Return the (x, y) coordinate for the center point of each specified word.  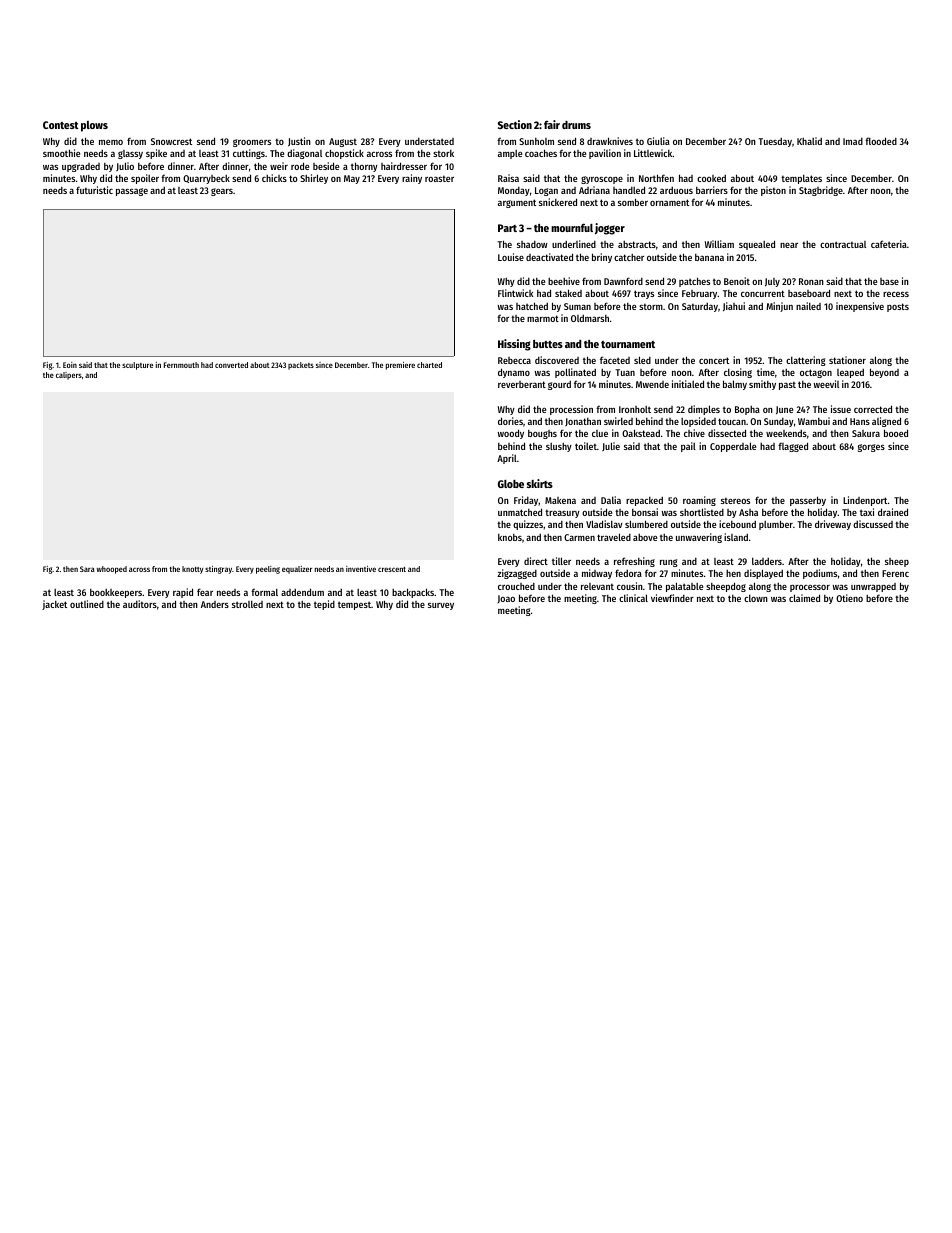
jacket (54, 605)
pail (688, 447)
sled (642, 360)
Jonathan (583, 422)
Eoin (70, 365)
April (507, 459)
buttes (548, 344)
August (343, 142)
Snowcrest (171, 141)
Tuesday (775, 142)
